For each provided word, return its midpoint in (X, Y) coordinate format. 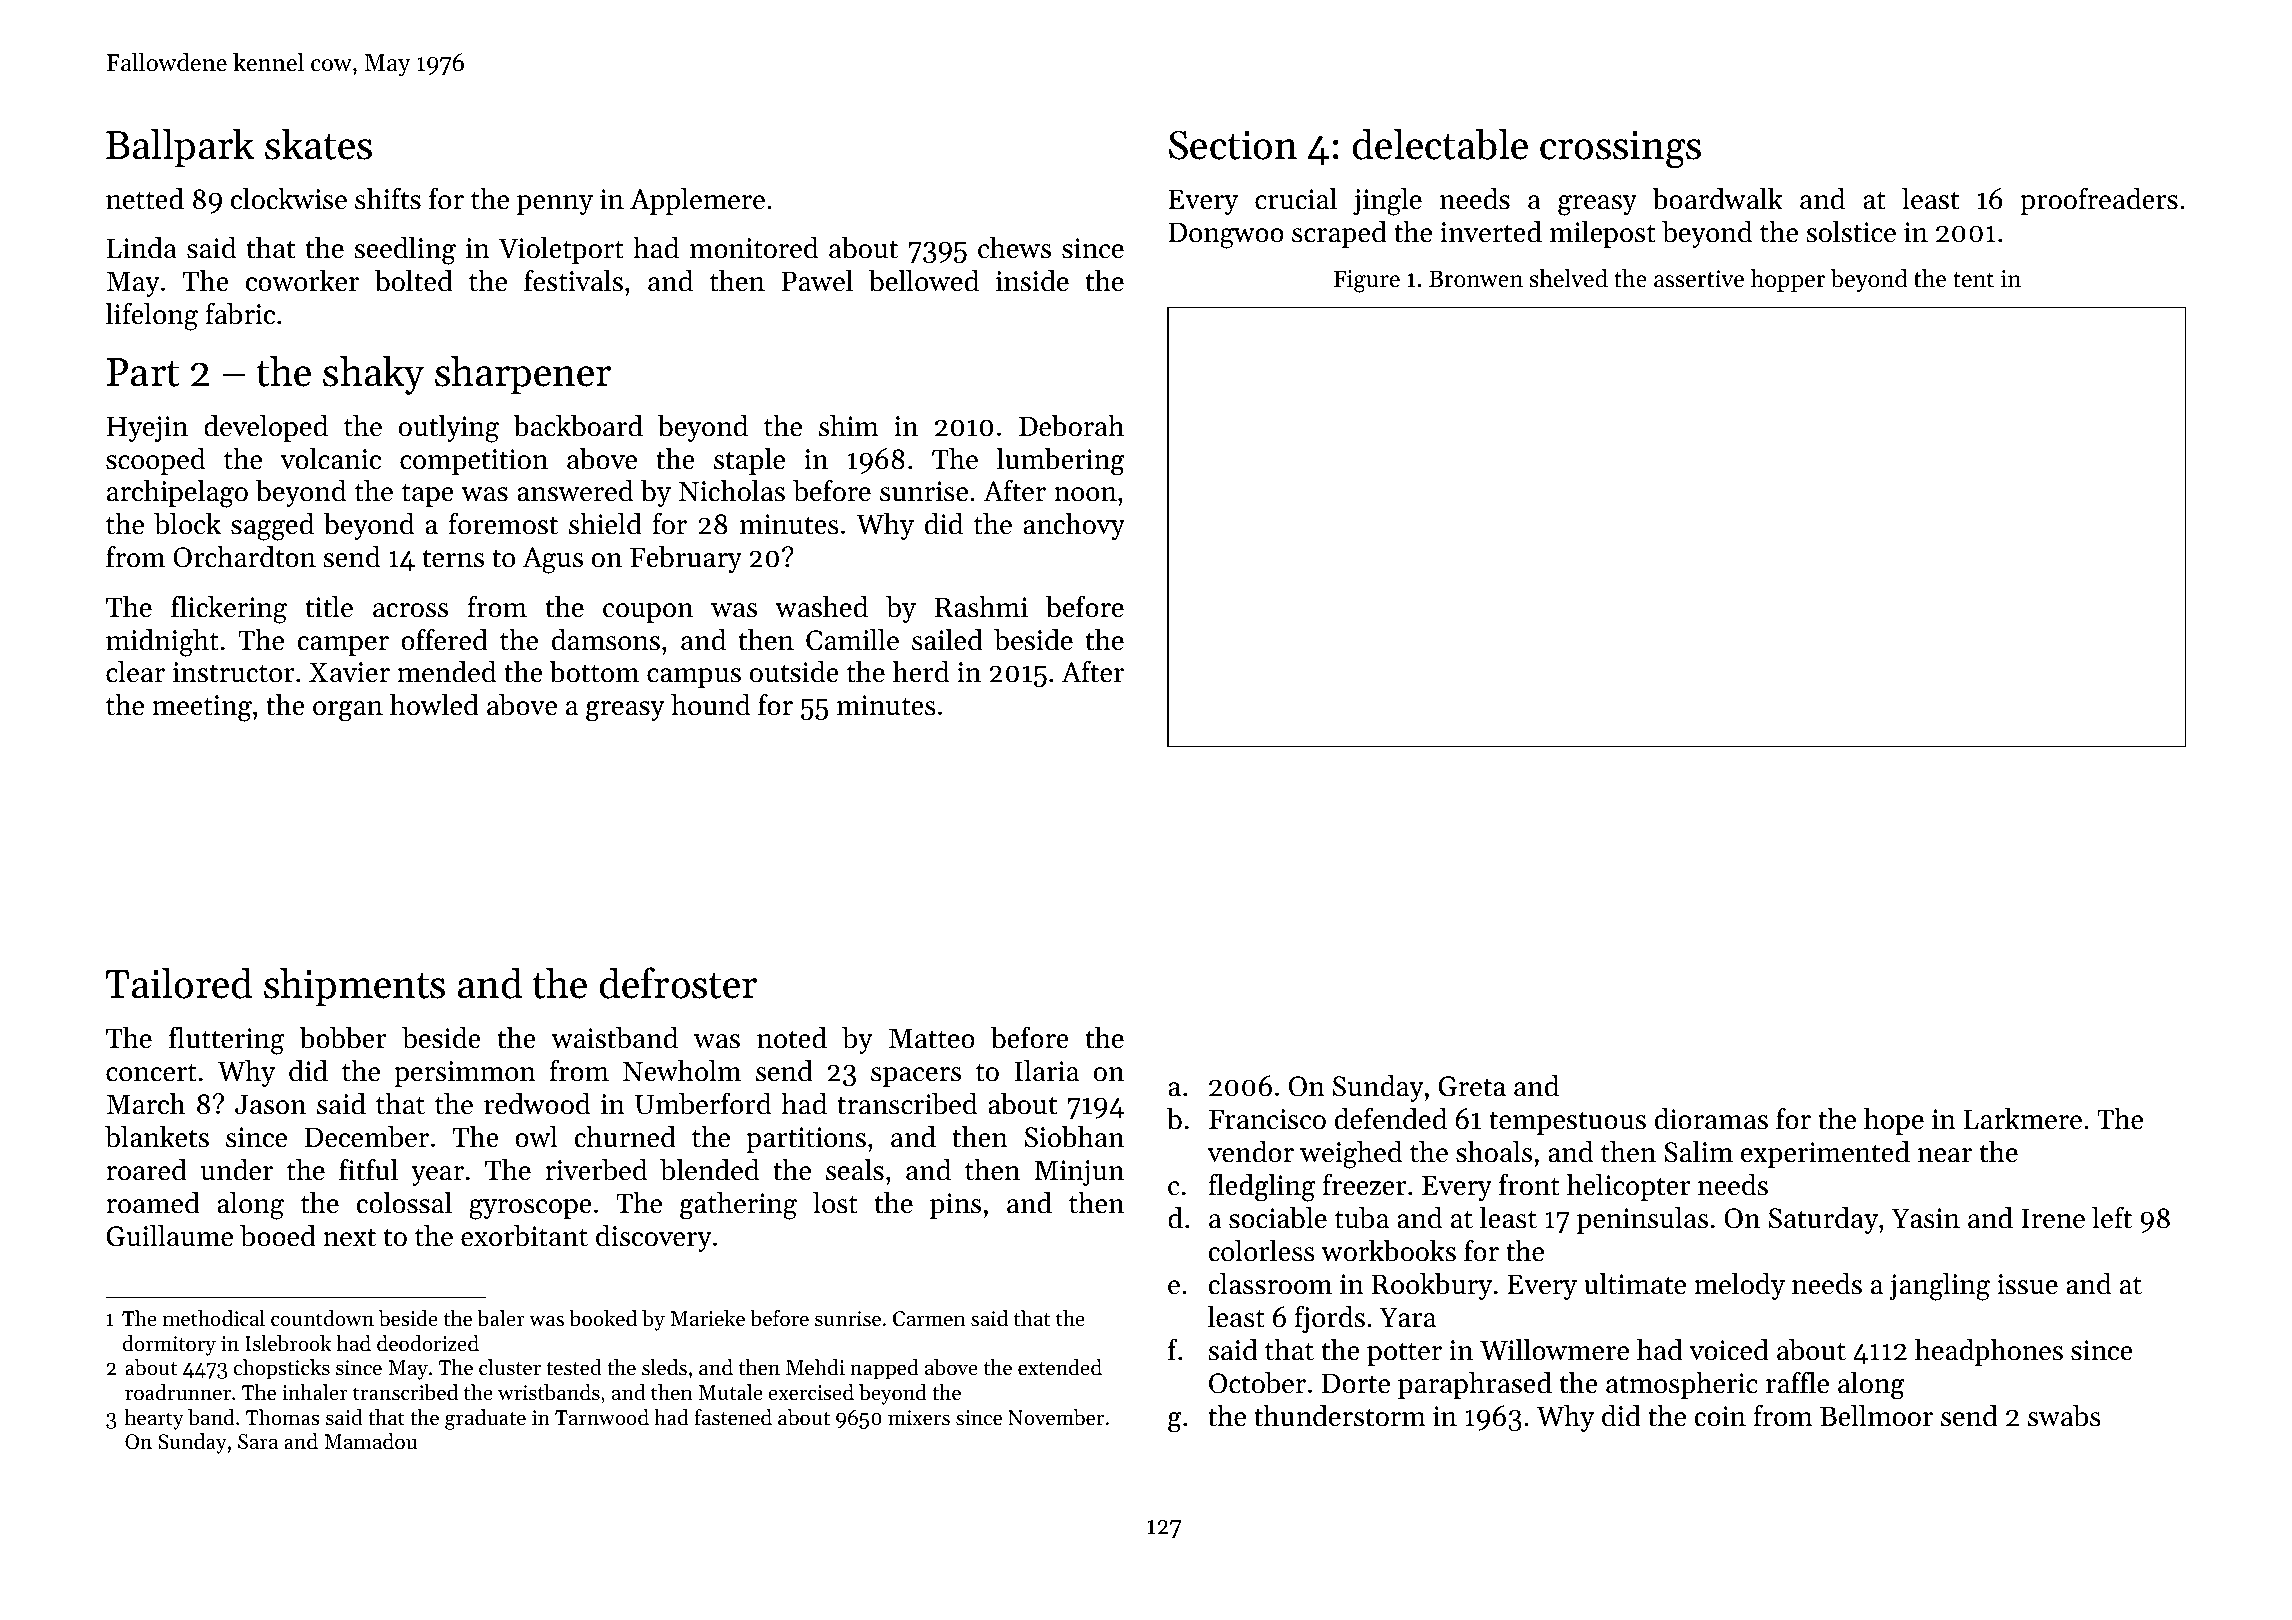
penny (555, 205)
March (145, 1104)
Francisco (1267, 1119)
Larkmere (2023, 1119)
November (1056, 1417)
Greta (1472, 1086)
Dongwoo (1226, 235)
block (187, 524)
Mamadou (370, 1441)
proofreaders (2099, 201)
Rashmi (981, 607)
